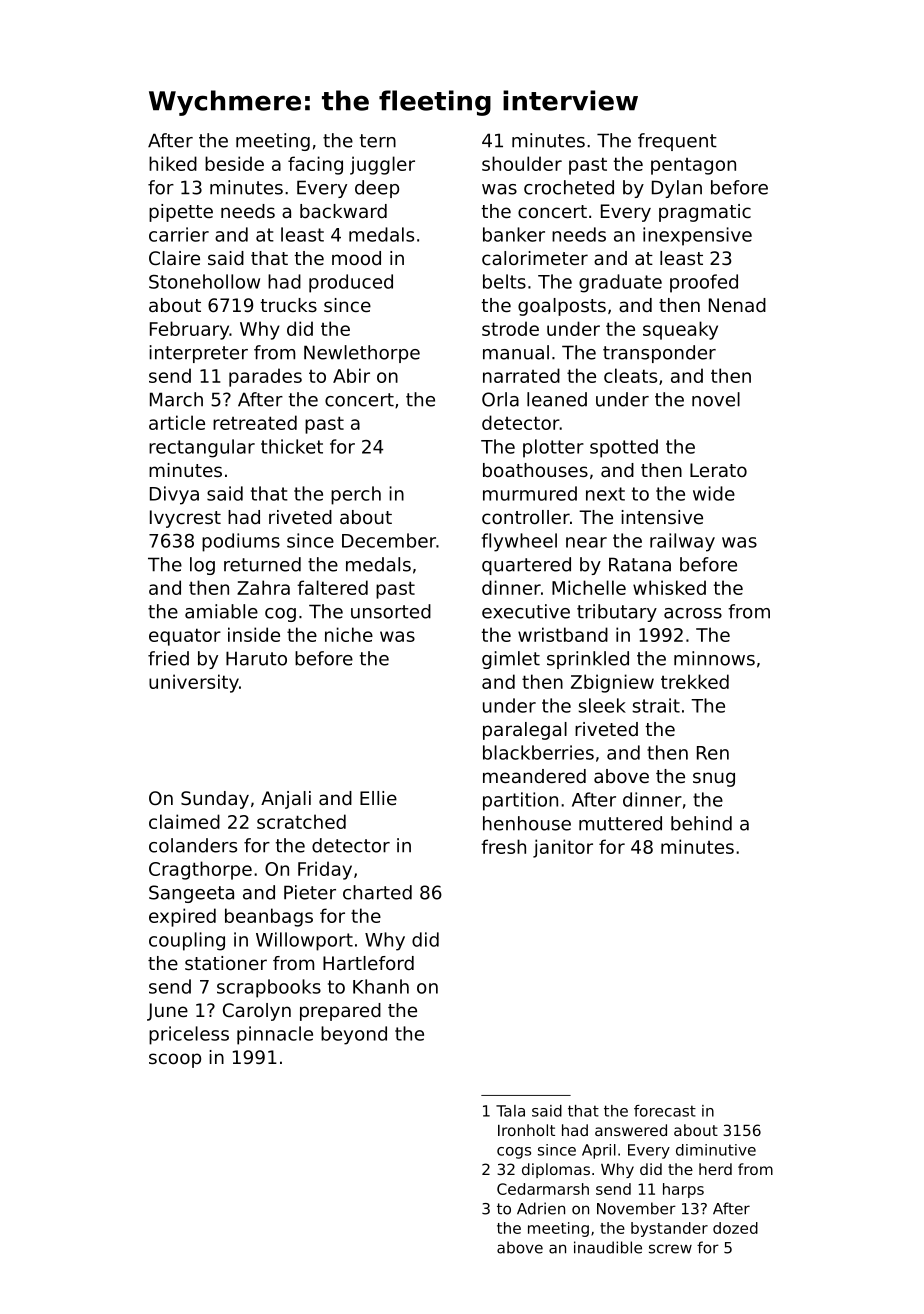 The height and width of the screenshot is (1314, 924). I want to click on tern, so click(378, 141).
